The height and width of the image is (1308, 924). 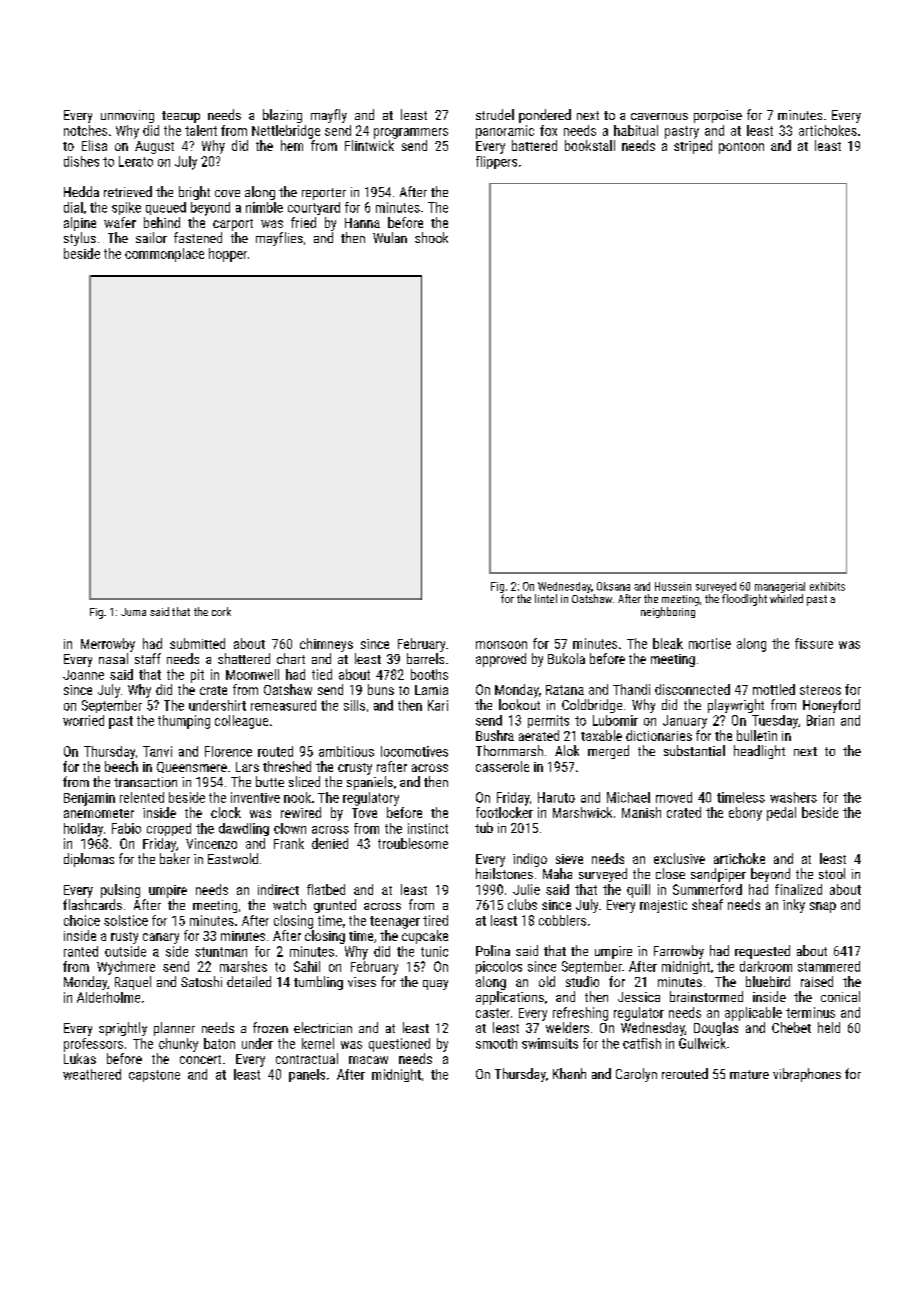 What do you see at coordinates (369, 145) in the image?
I see `Flintwick` at bounding box center [369, 145].
